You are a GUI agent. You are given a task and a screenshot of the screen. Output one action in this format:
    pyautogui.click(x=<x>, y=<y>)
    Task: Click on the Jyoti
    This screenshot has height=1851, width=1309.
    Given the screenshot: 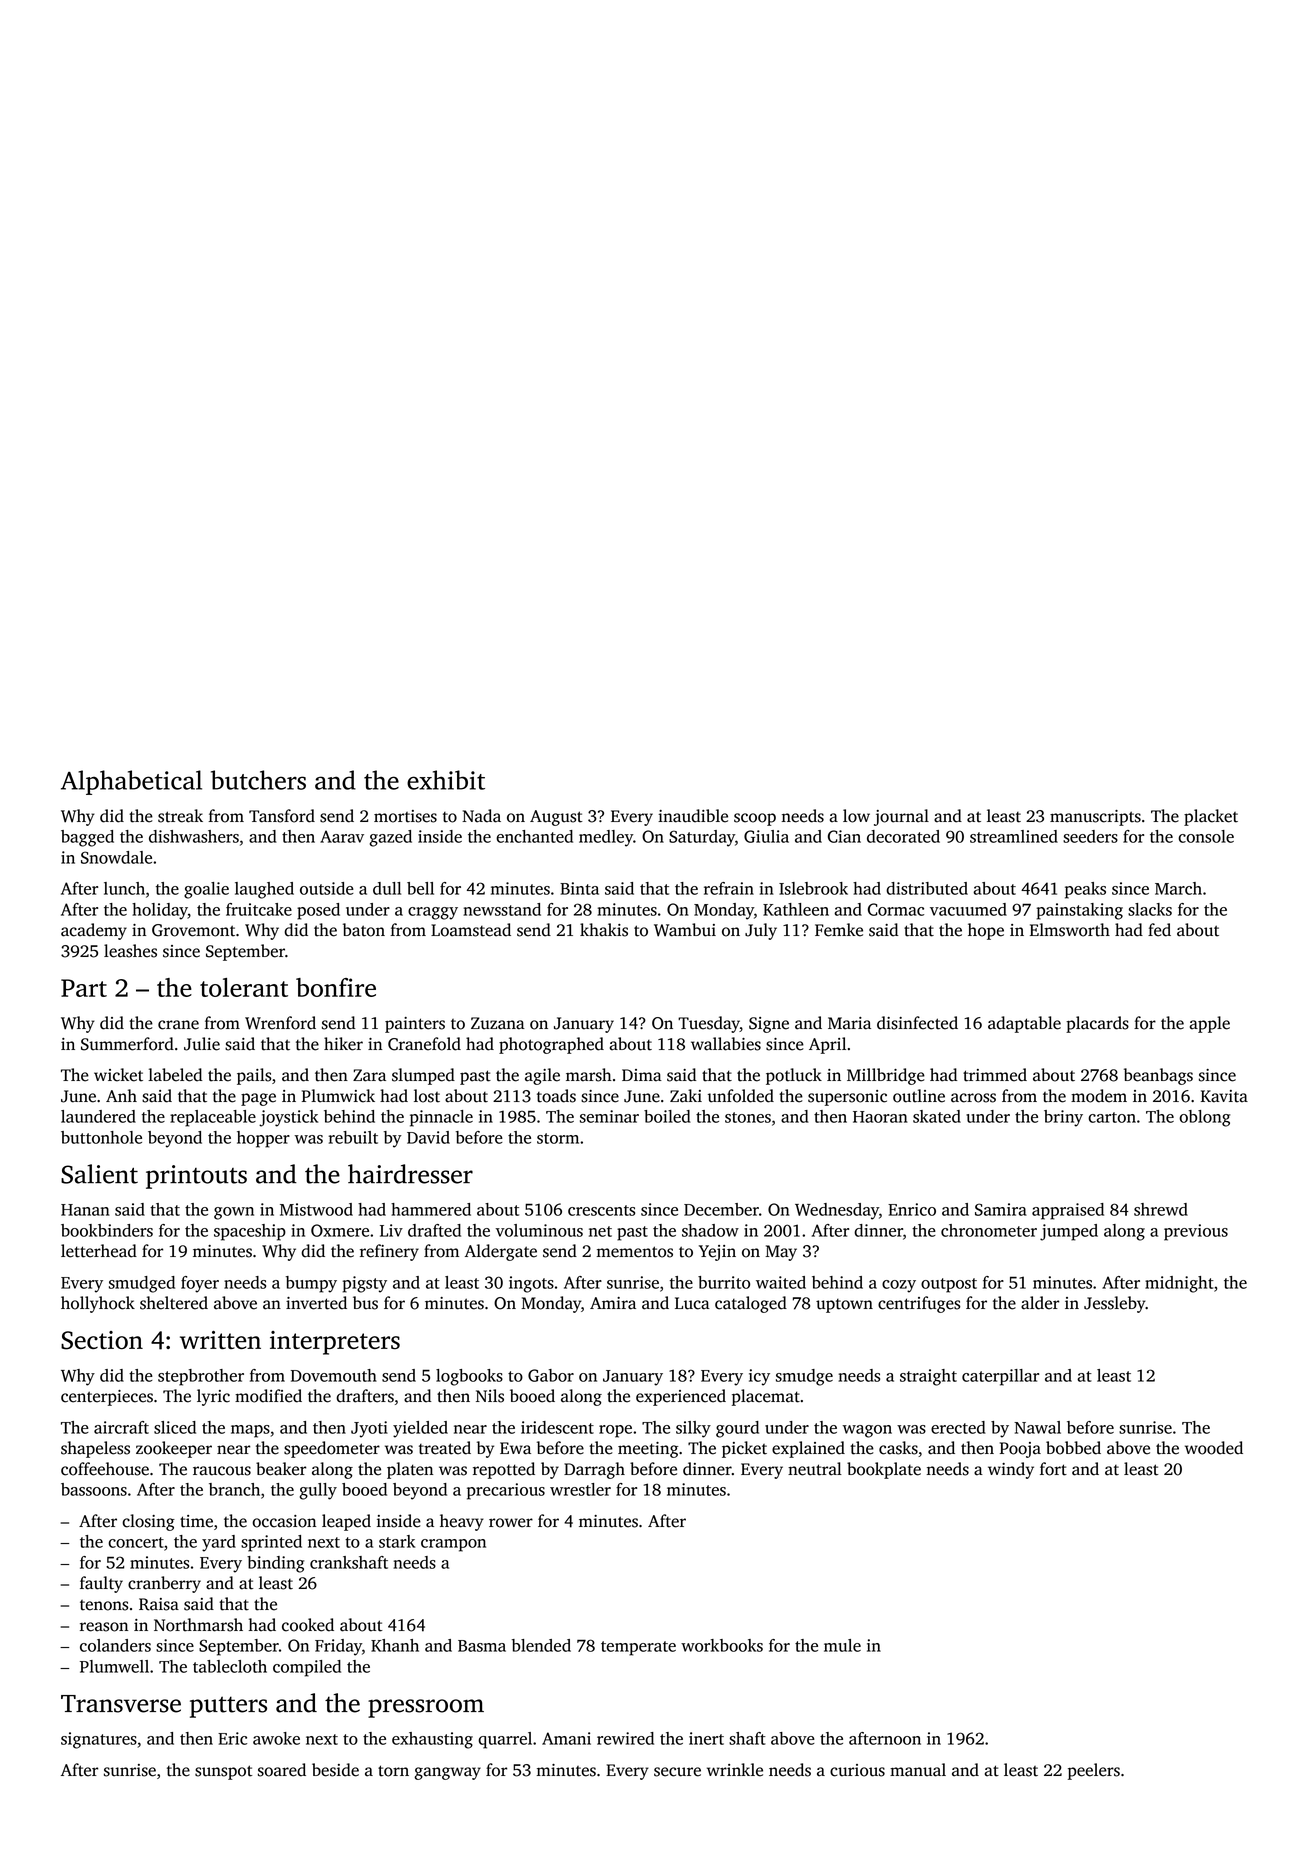 What is the action you would take?
    pyautogui.click(x=369, y=1429)
